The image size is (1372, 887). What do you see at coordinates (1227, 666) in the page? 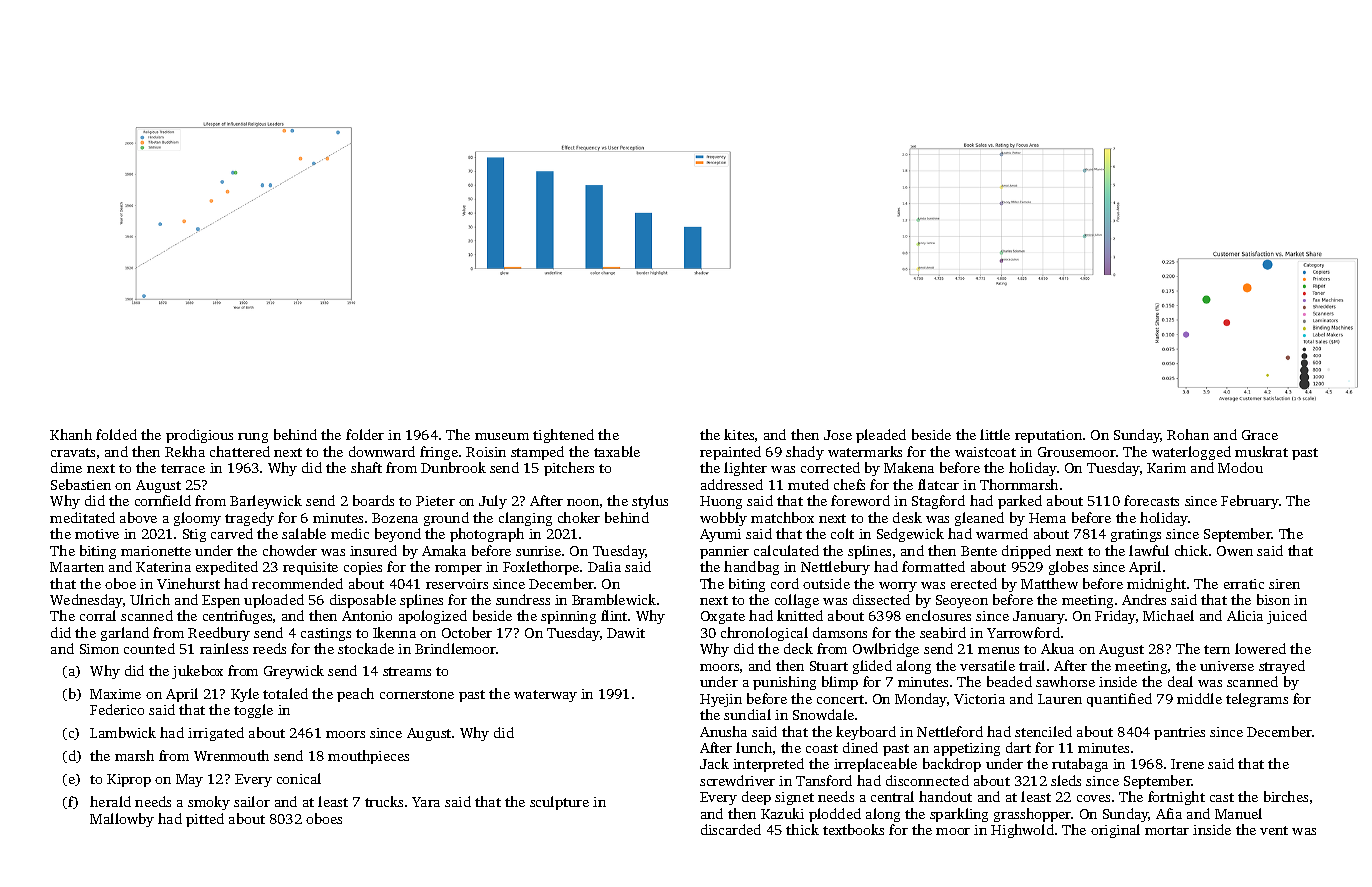
I see `universe` at bounding box center [1227, 666].
